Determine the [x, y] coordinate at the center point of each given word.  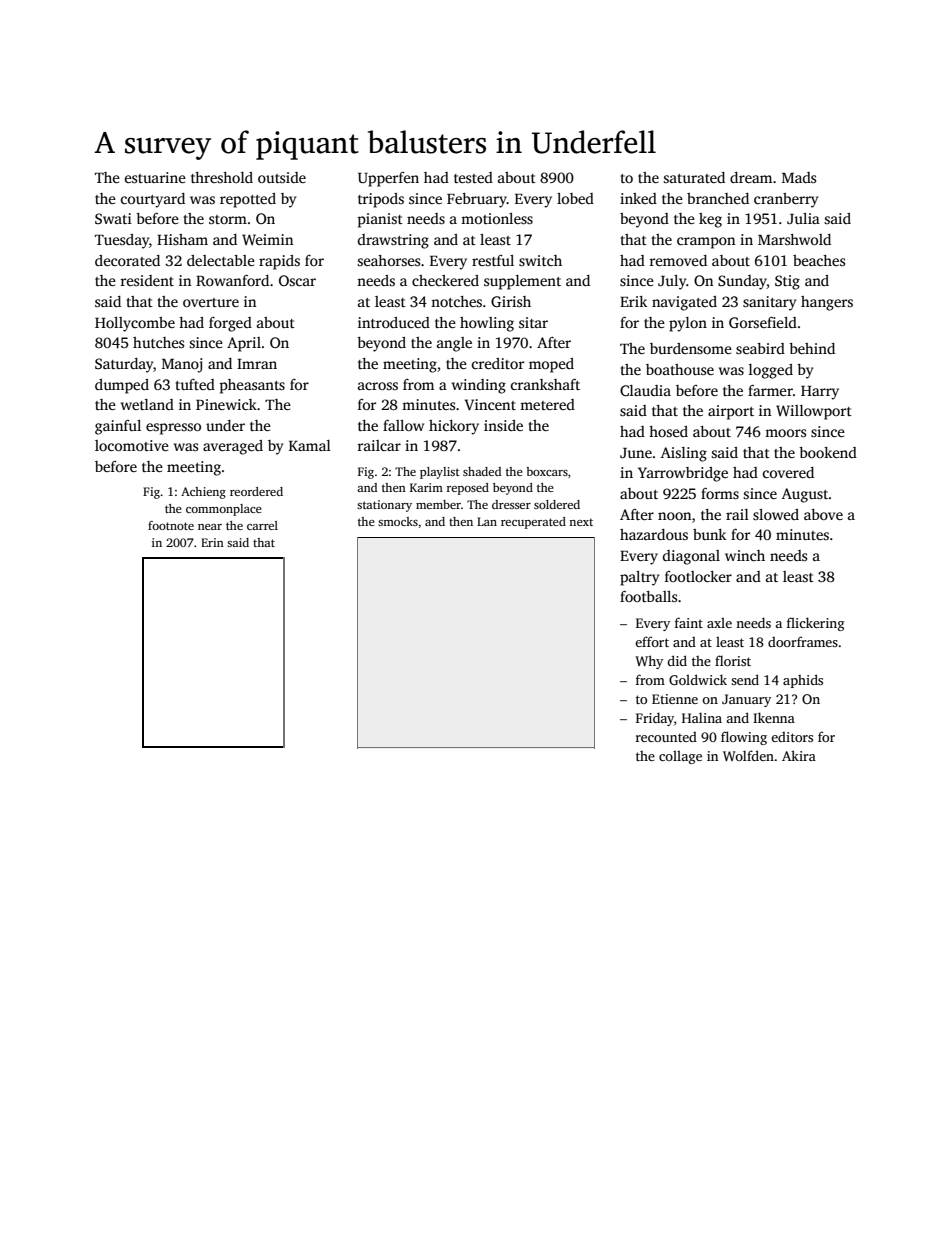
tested [473, 177]
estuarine [155, 177]
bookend [828, 452]
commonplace [224, 510]
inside [503, 425]
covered [788, 472]
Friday [655, 719]
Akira [799, 755]
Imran [257, 364]
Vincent [490, 404]
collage [680, 757]
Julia [803, 218]
